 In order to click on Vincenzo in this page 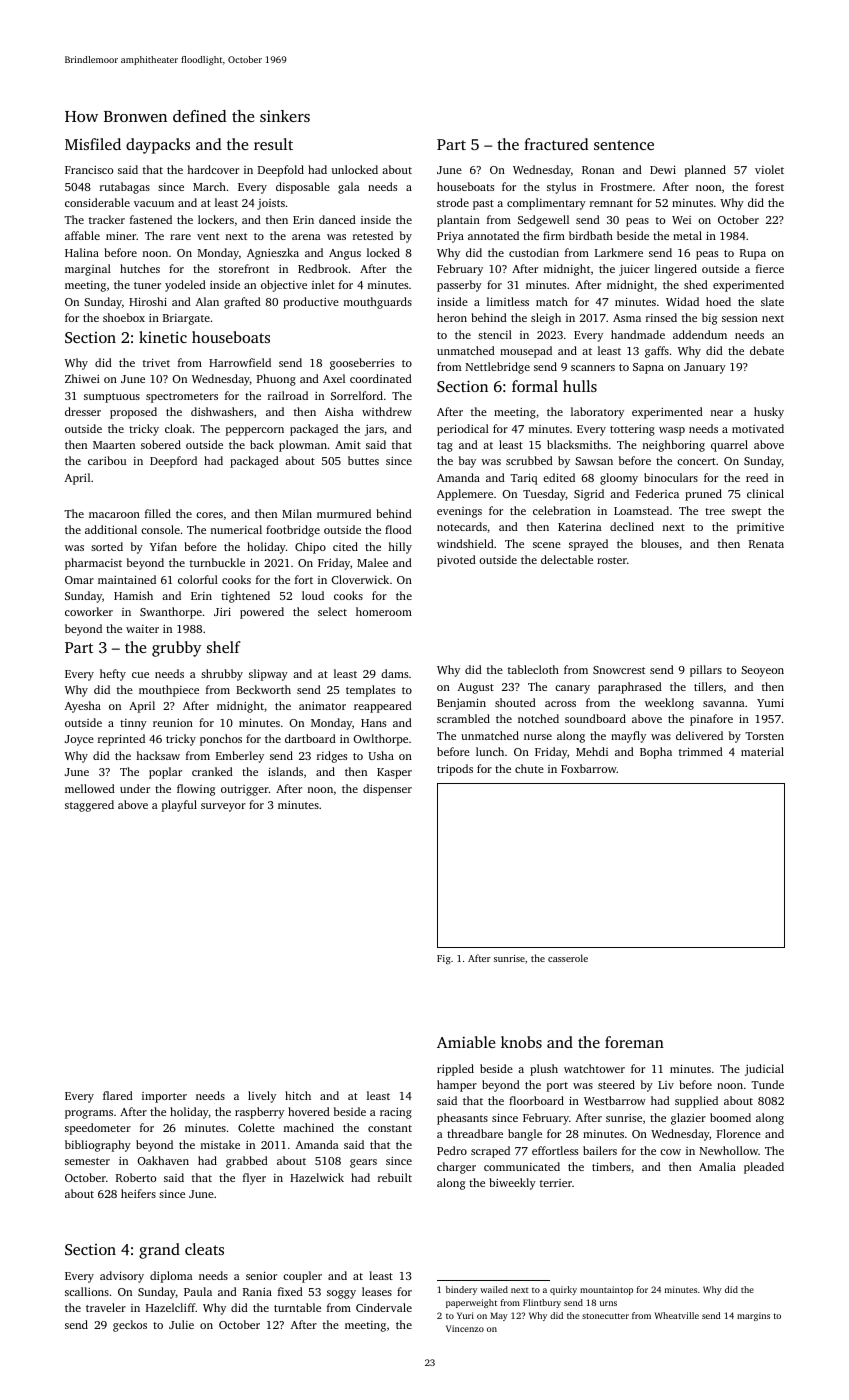, I will do `click(465, 1328)`.
